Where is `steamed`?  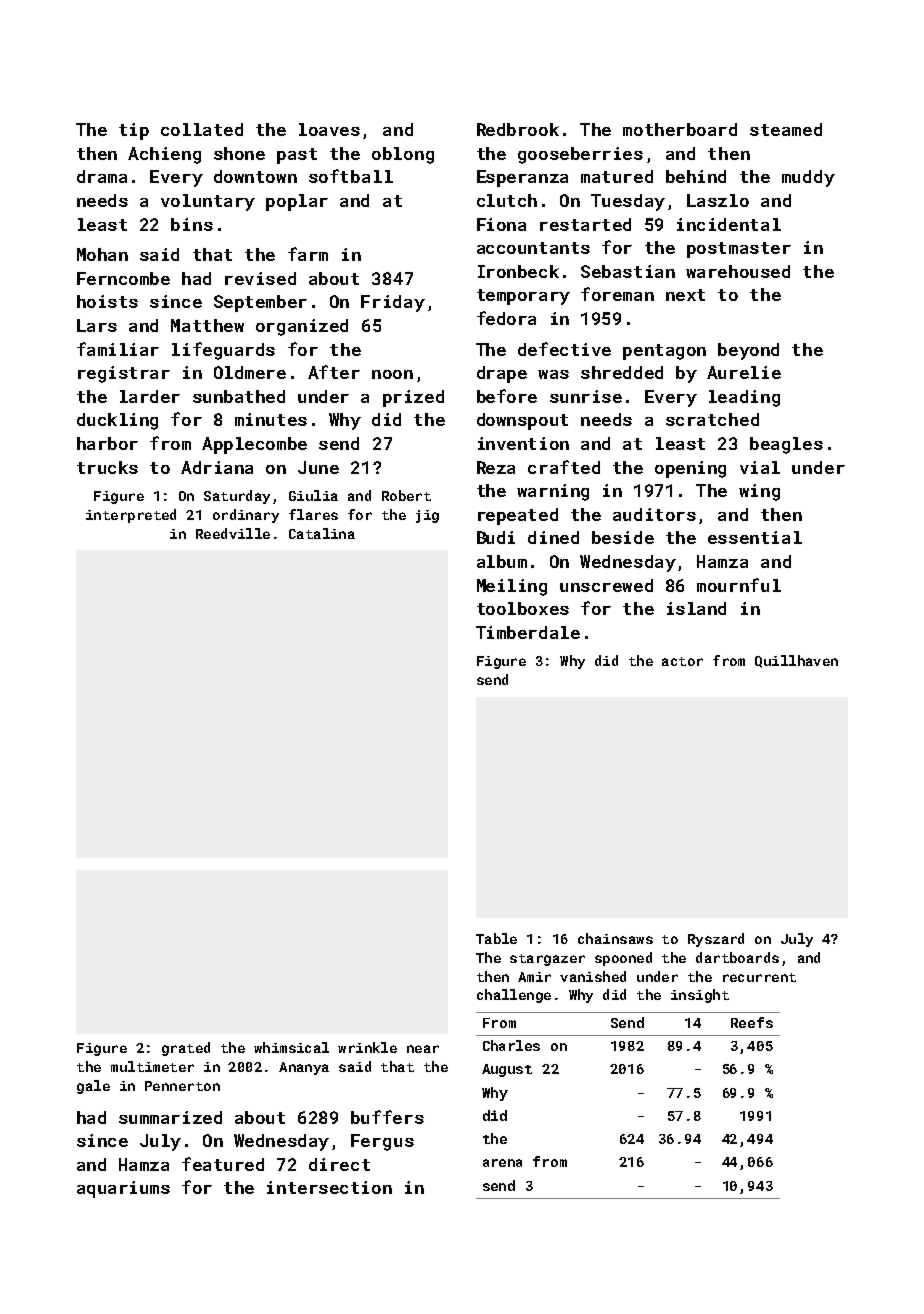
steamed is located at coordinates (786, 129).
